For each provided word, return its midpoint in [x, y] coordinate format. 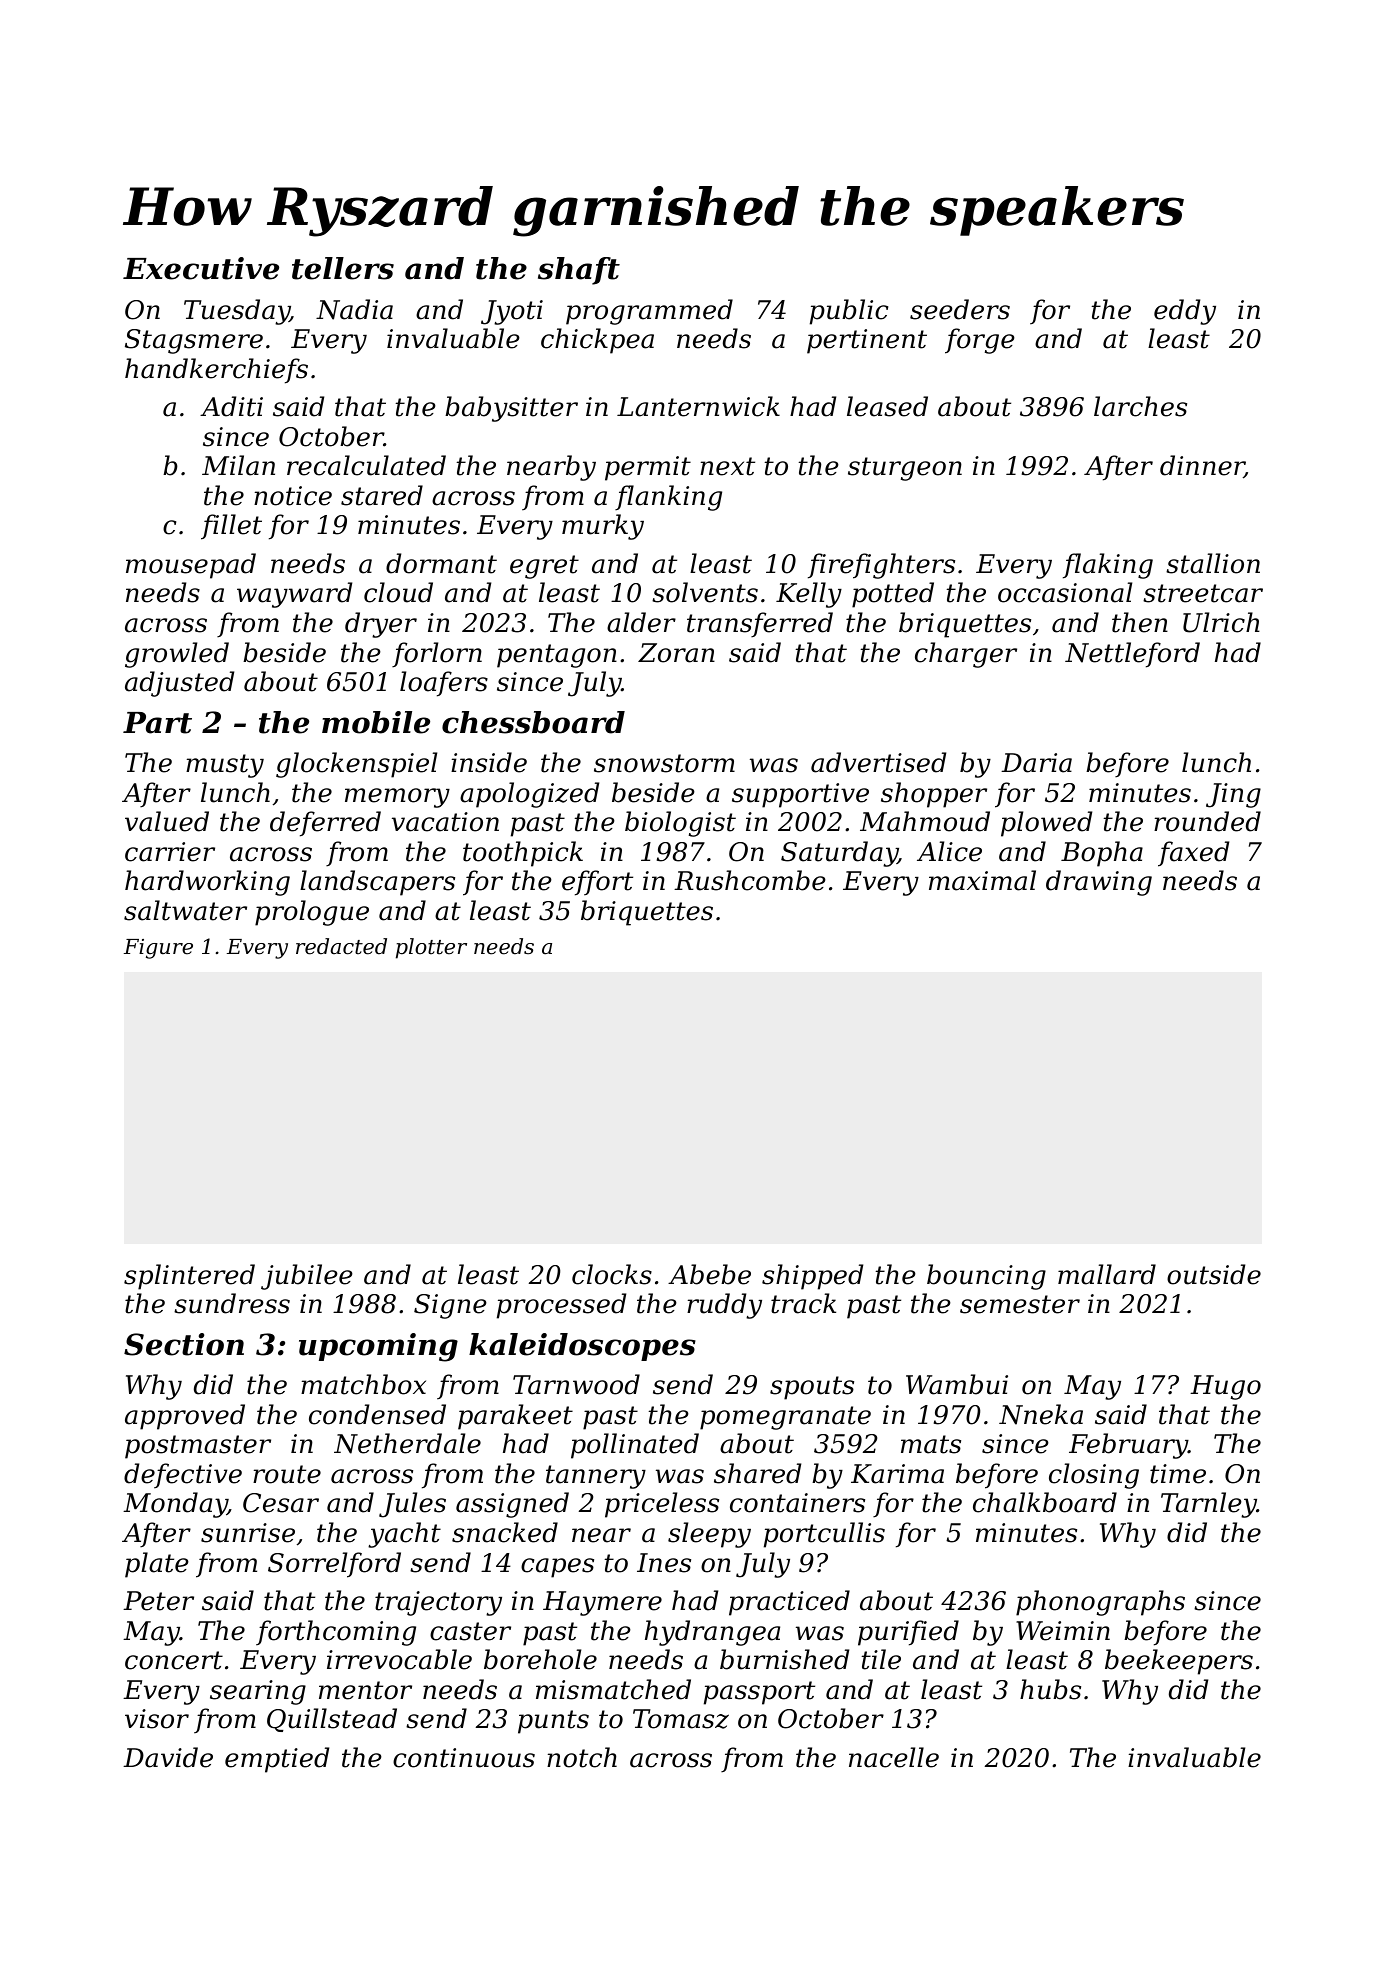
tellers [343, 268]
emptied [277, 1760]
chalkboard [1045, 1502]
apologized [529, 795]
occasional [1065, 592]
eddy [1185, 312]
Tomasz [681, 1719]
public [849, 312]
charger [966, 655]
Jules [412, 1505]
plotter [431, 948]
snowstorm [664, 763]
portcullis [824, 1535]
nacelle [894, 1757]
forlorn [437, 655]
